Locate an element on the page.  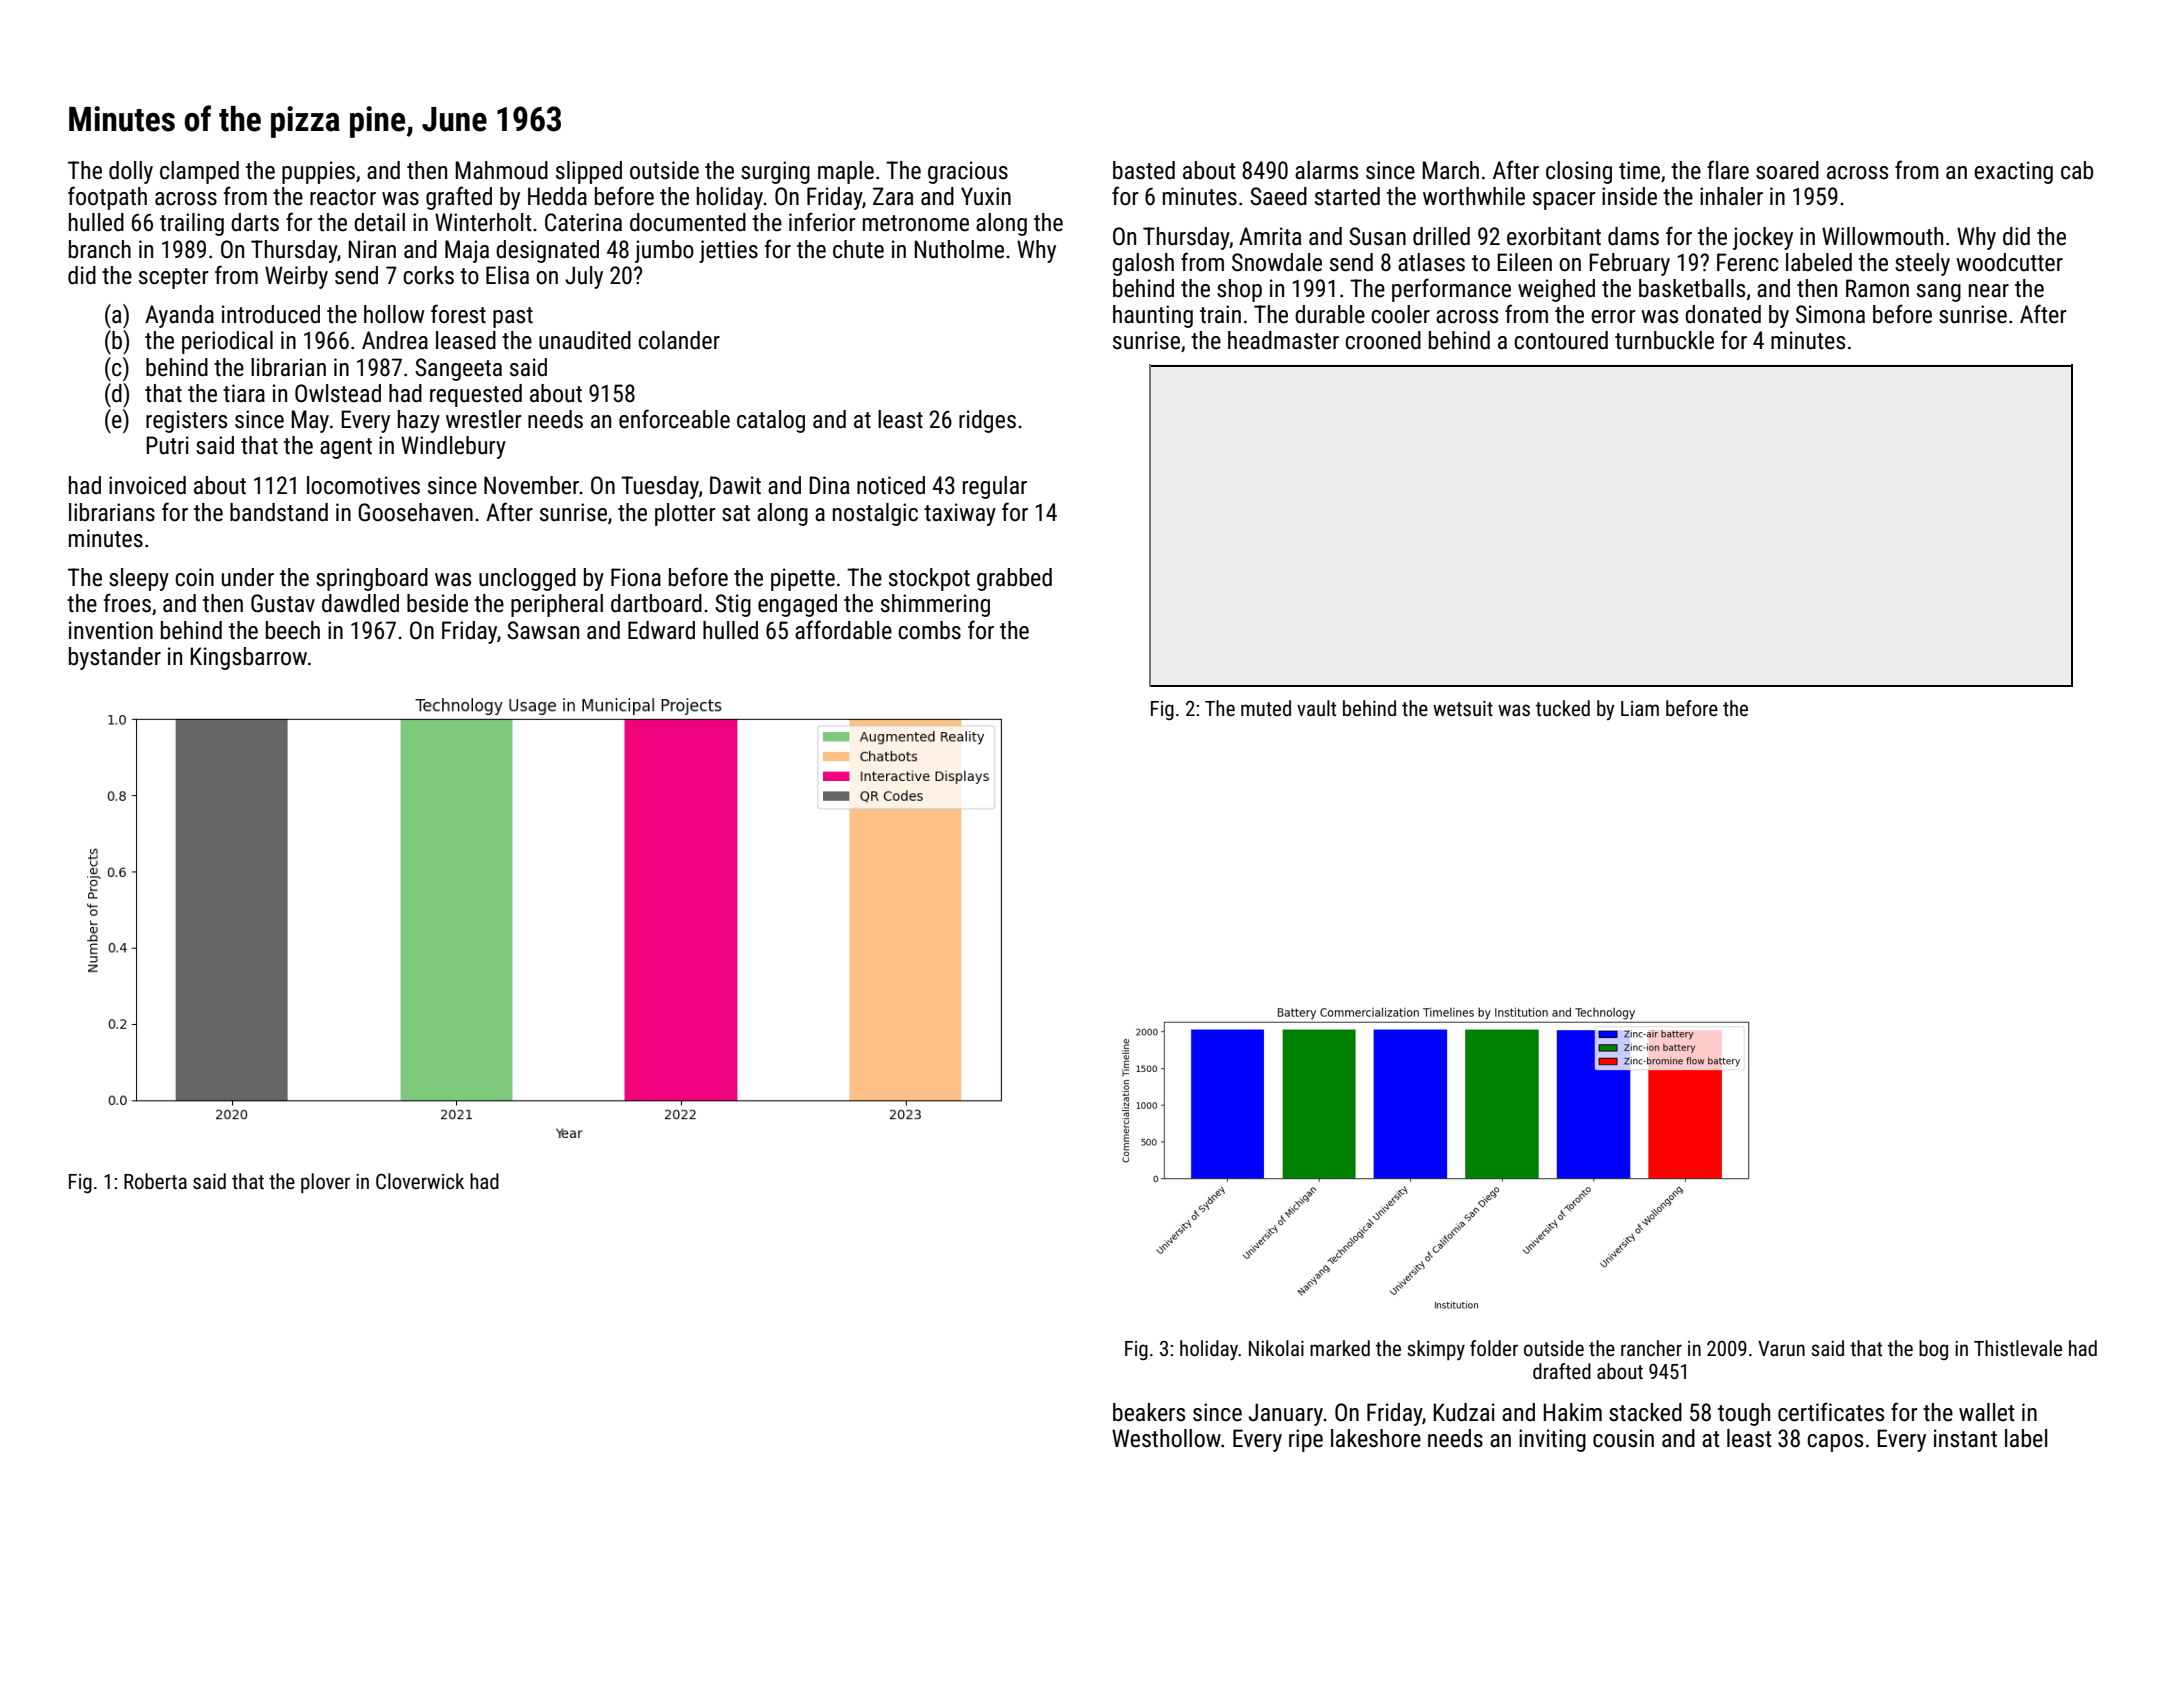
haunting is located at coordinates (1153, 316).
